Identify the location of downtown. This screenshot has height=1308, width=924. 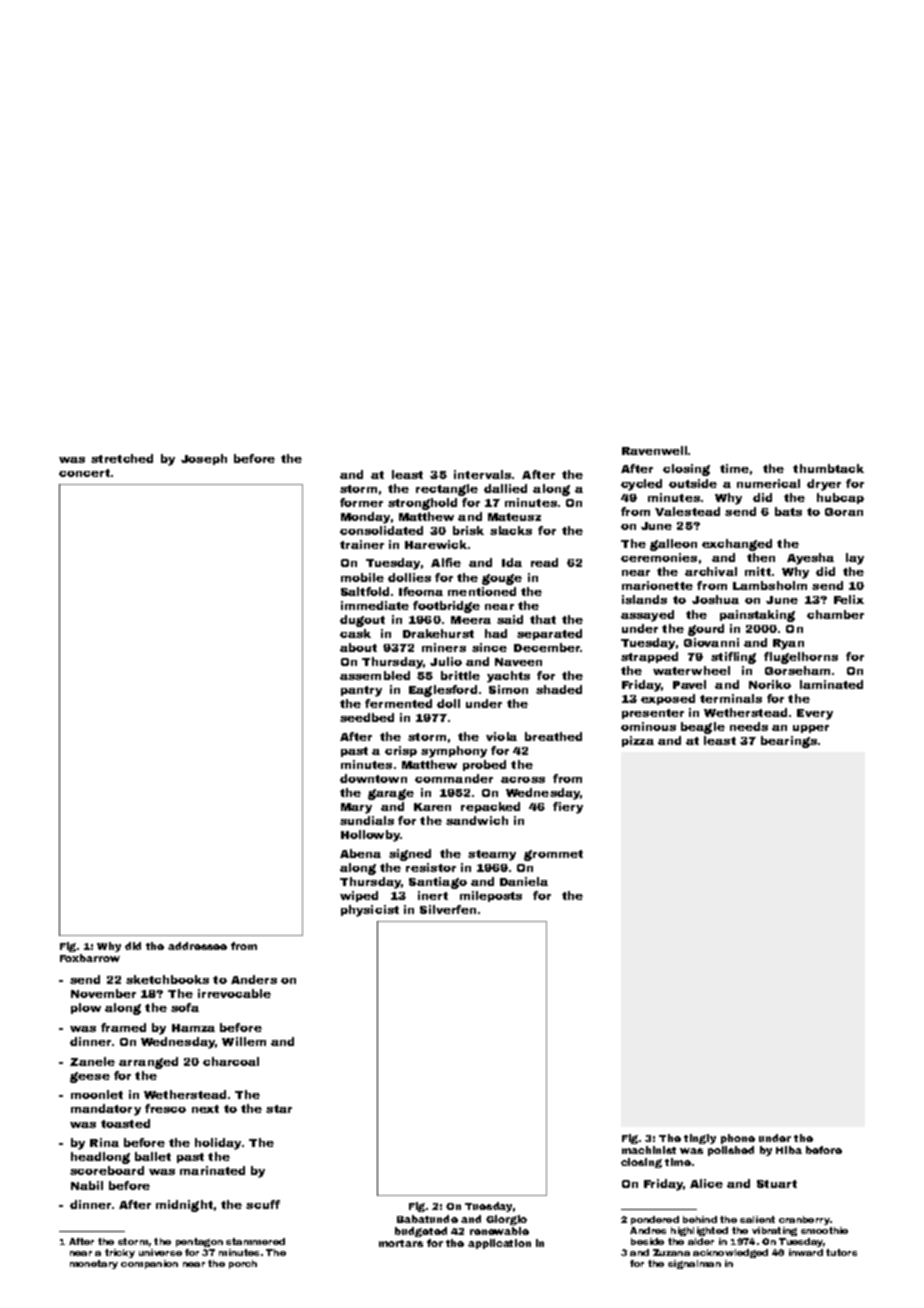
(373, 778).
